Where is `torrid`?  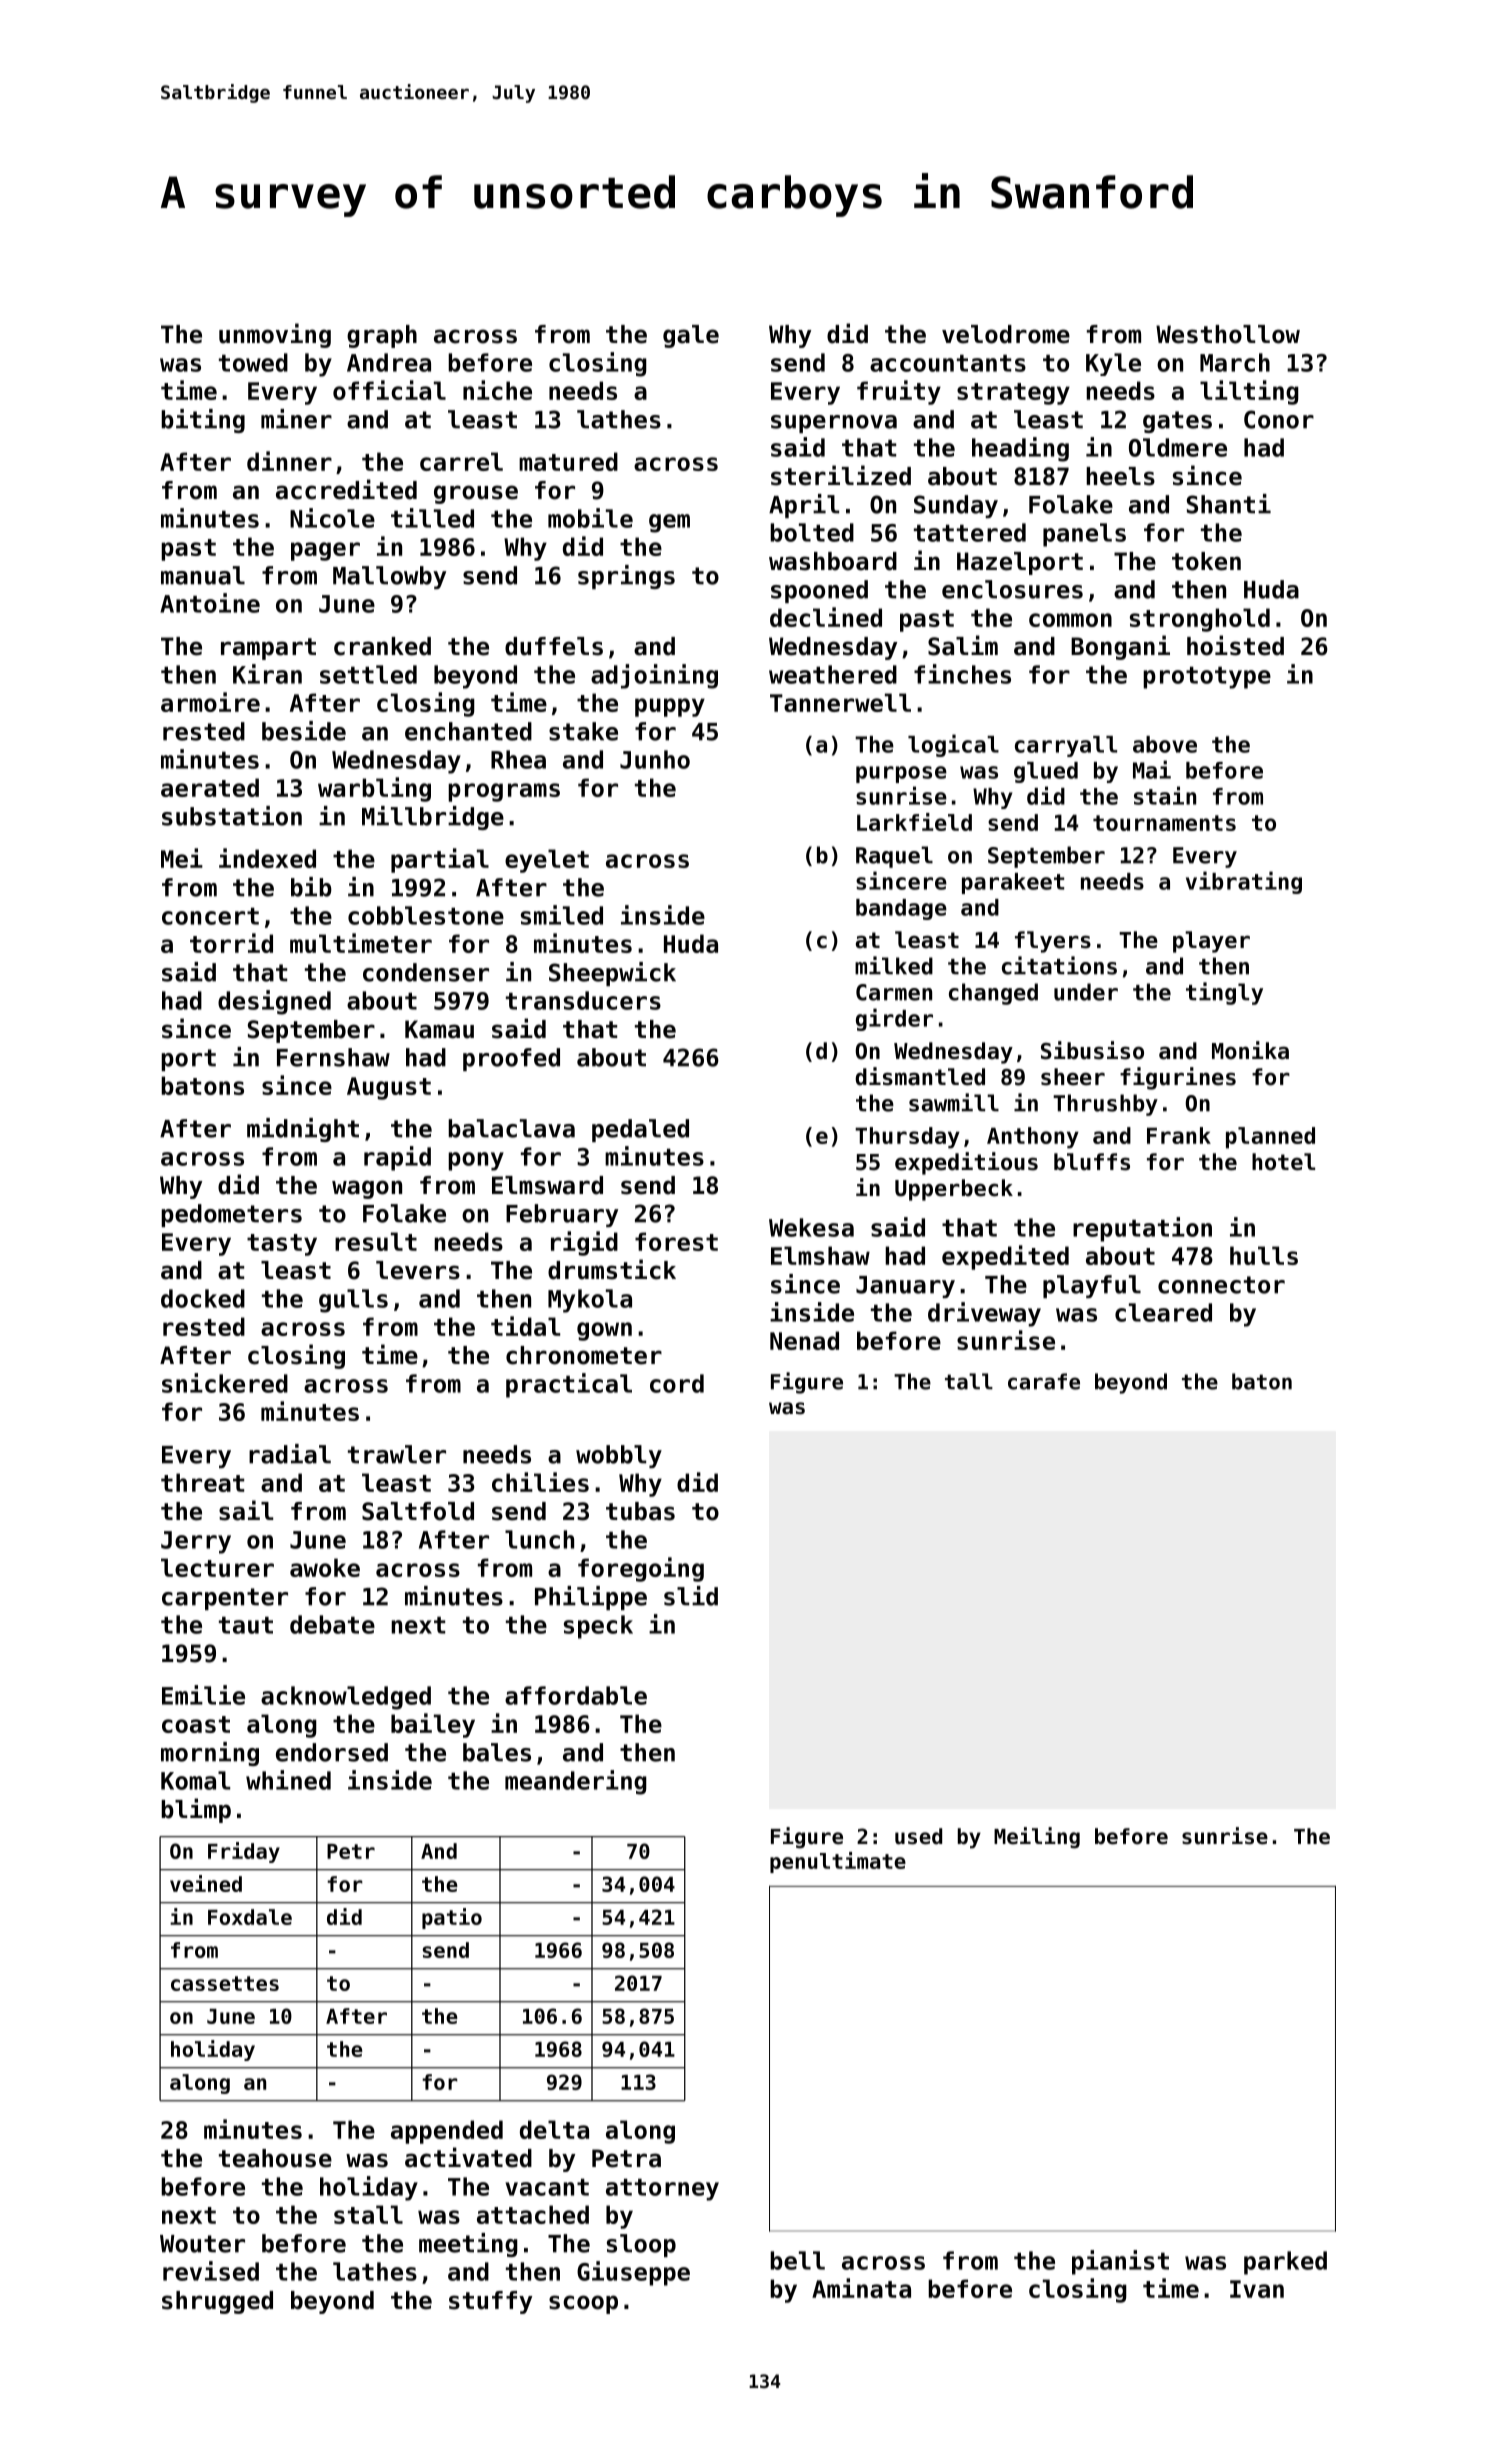
torrid is located at coordinates (231, 943).
